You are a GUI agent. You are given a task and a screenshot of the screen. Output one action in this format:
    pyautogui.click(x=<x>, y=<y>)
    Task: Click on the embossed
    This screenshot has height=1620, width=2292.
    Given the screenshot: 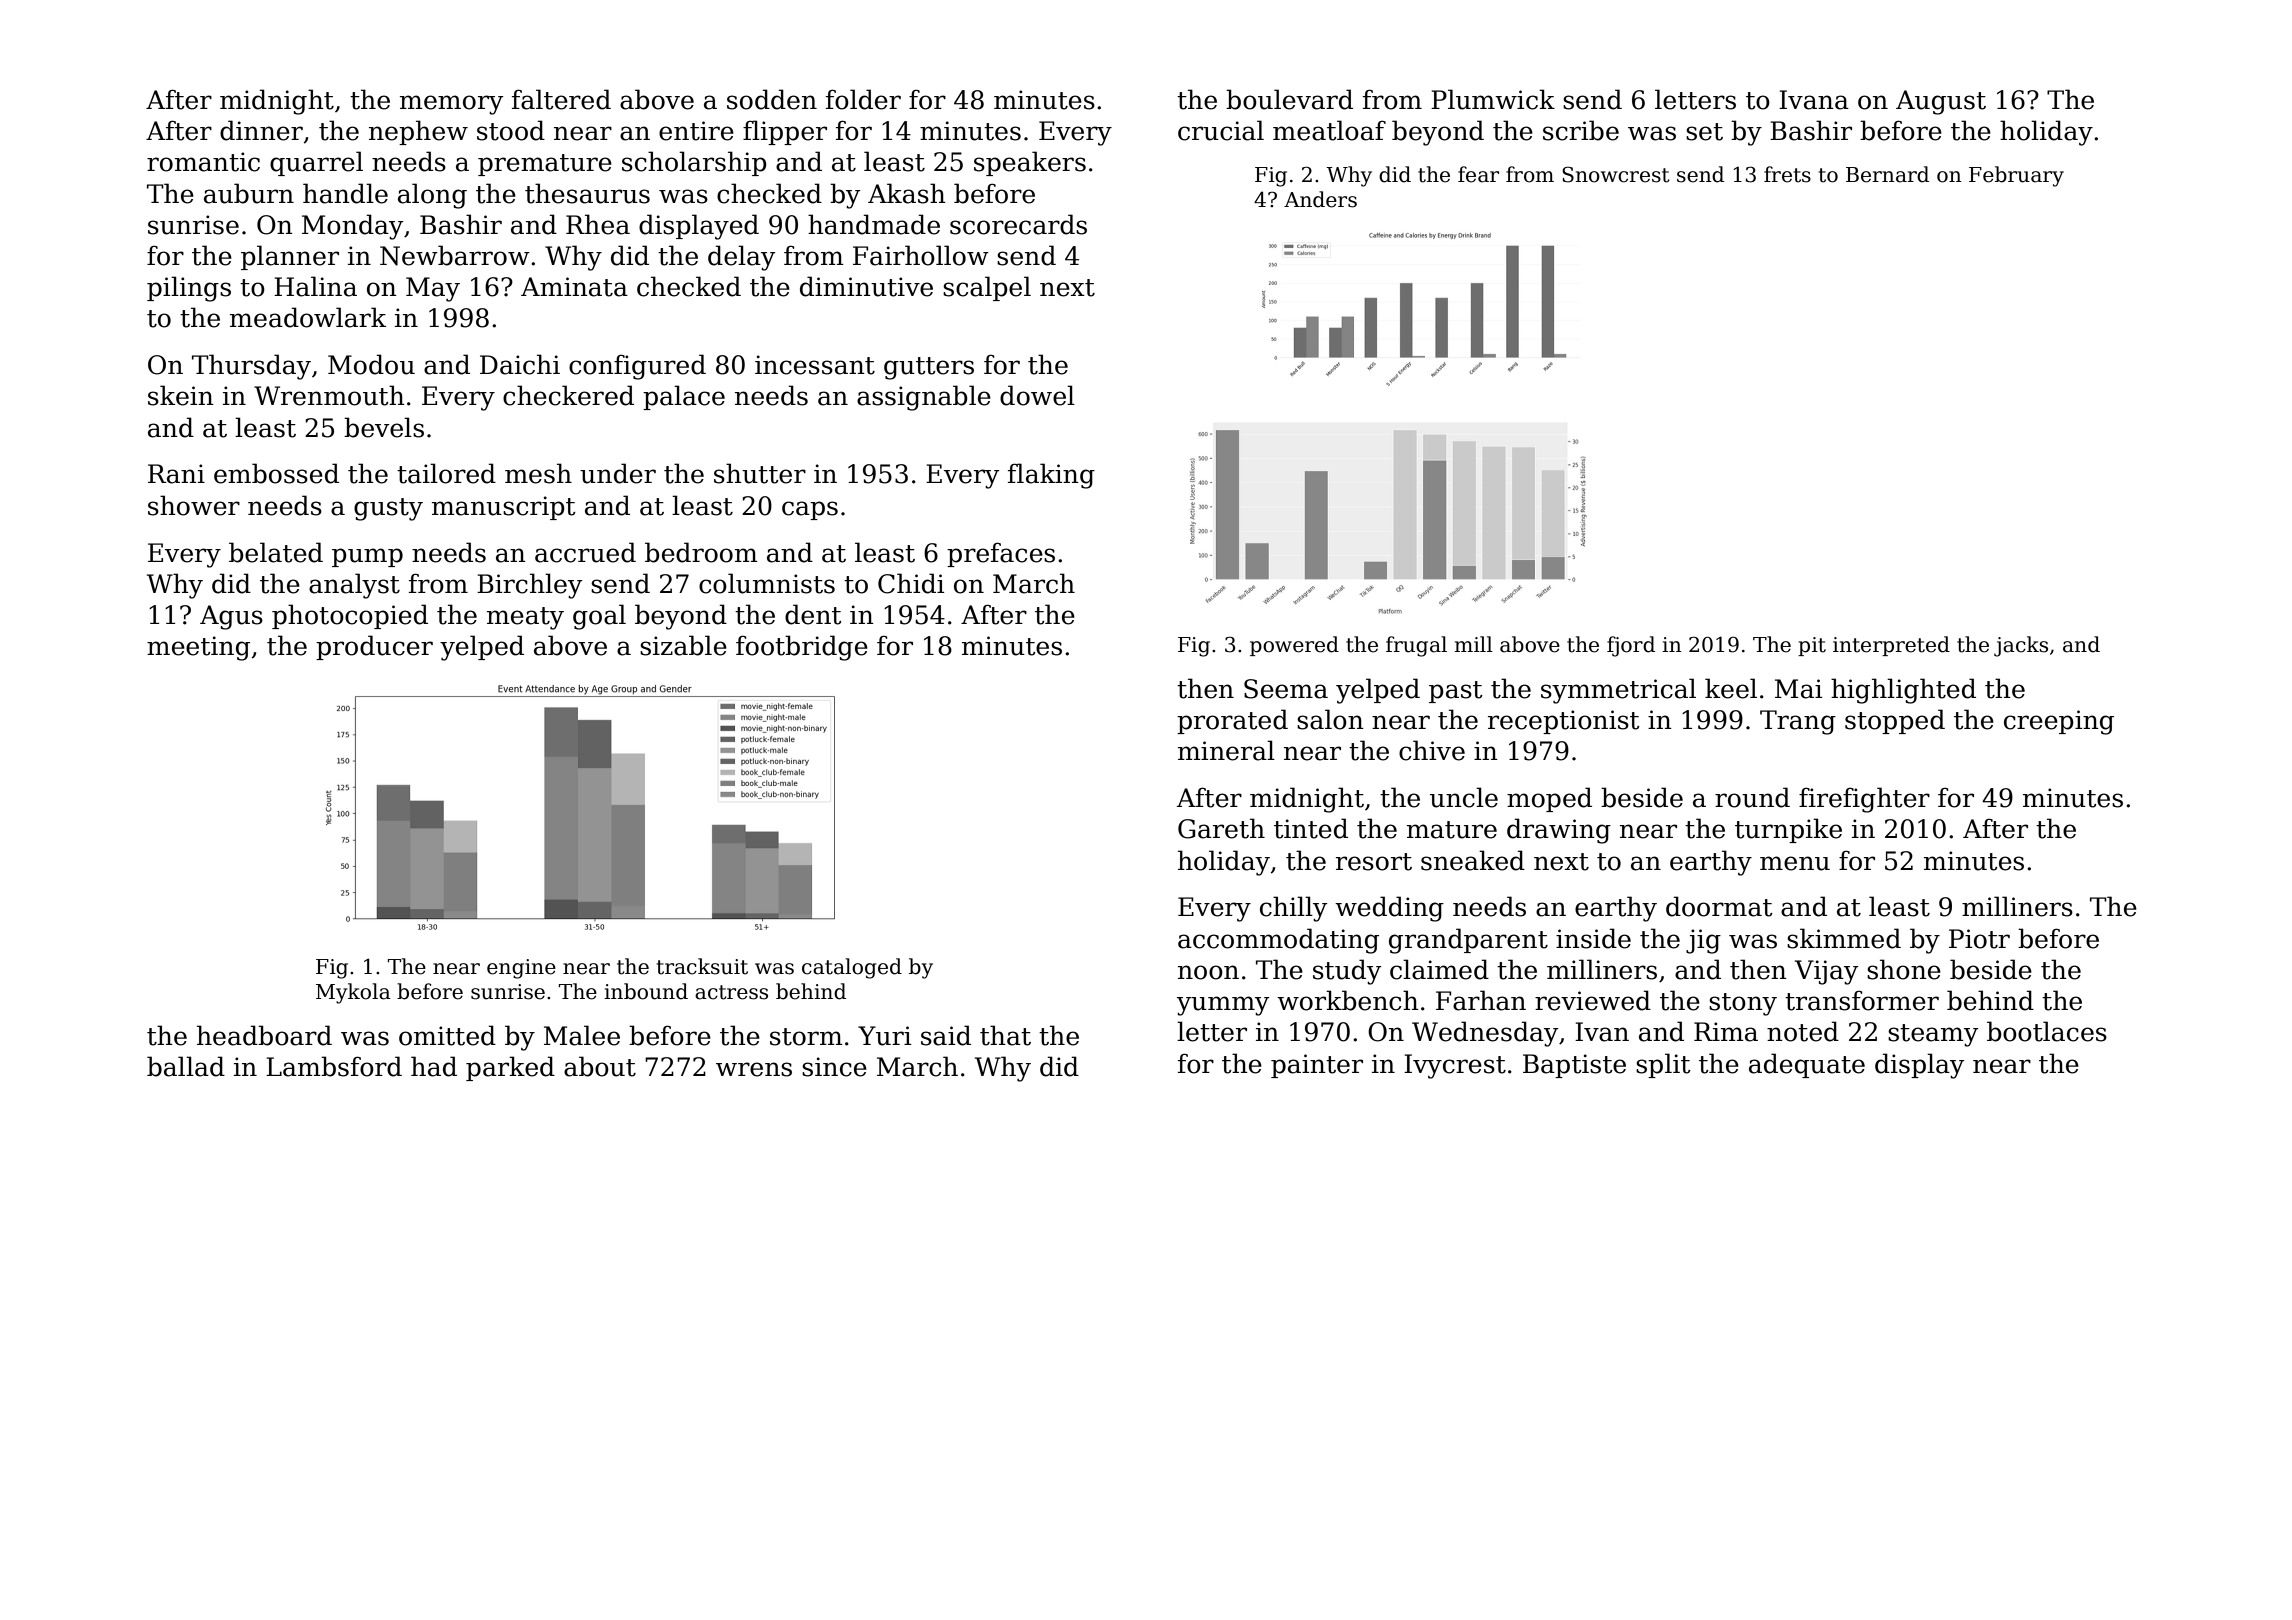 What is the action you would take?
    pyautogui.click(x=276, y=473)
